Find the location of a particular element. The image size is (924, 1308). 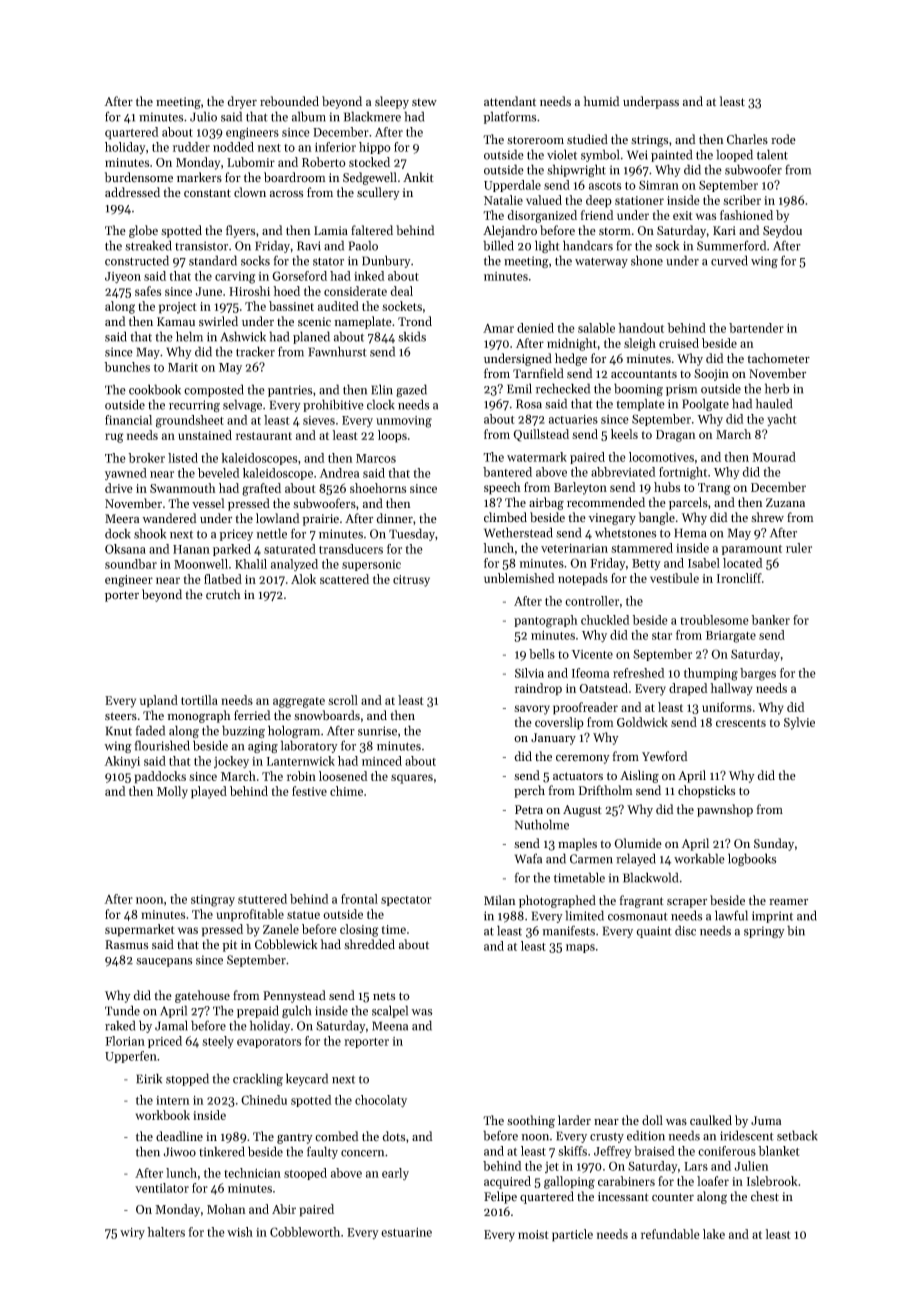

burdensome is located at coordinates (139, 177).
